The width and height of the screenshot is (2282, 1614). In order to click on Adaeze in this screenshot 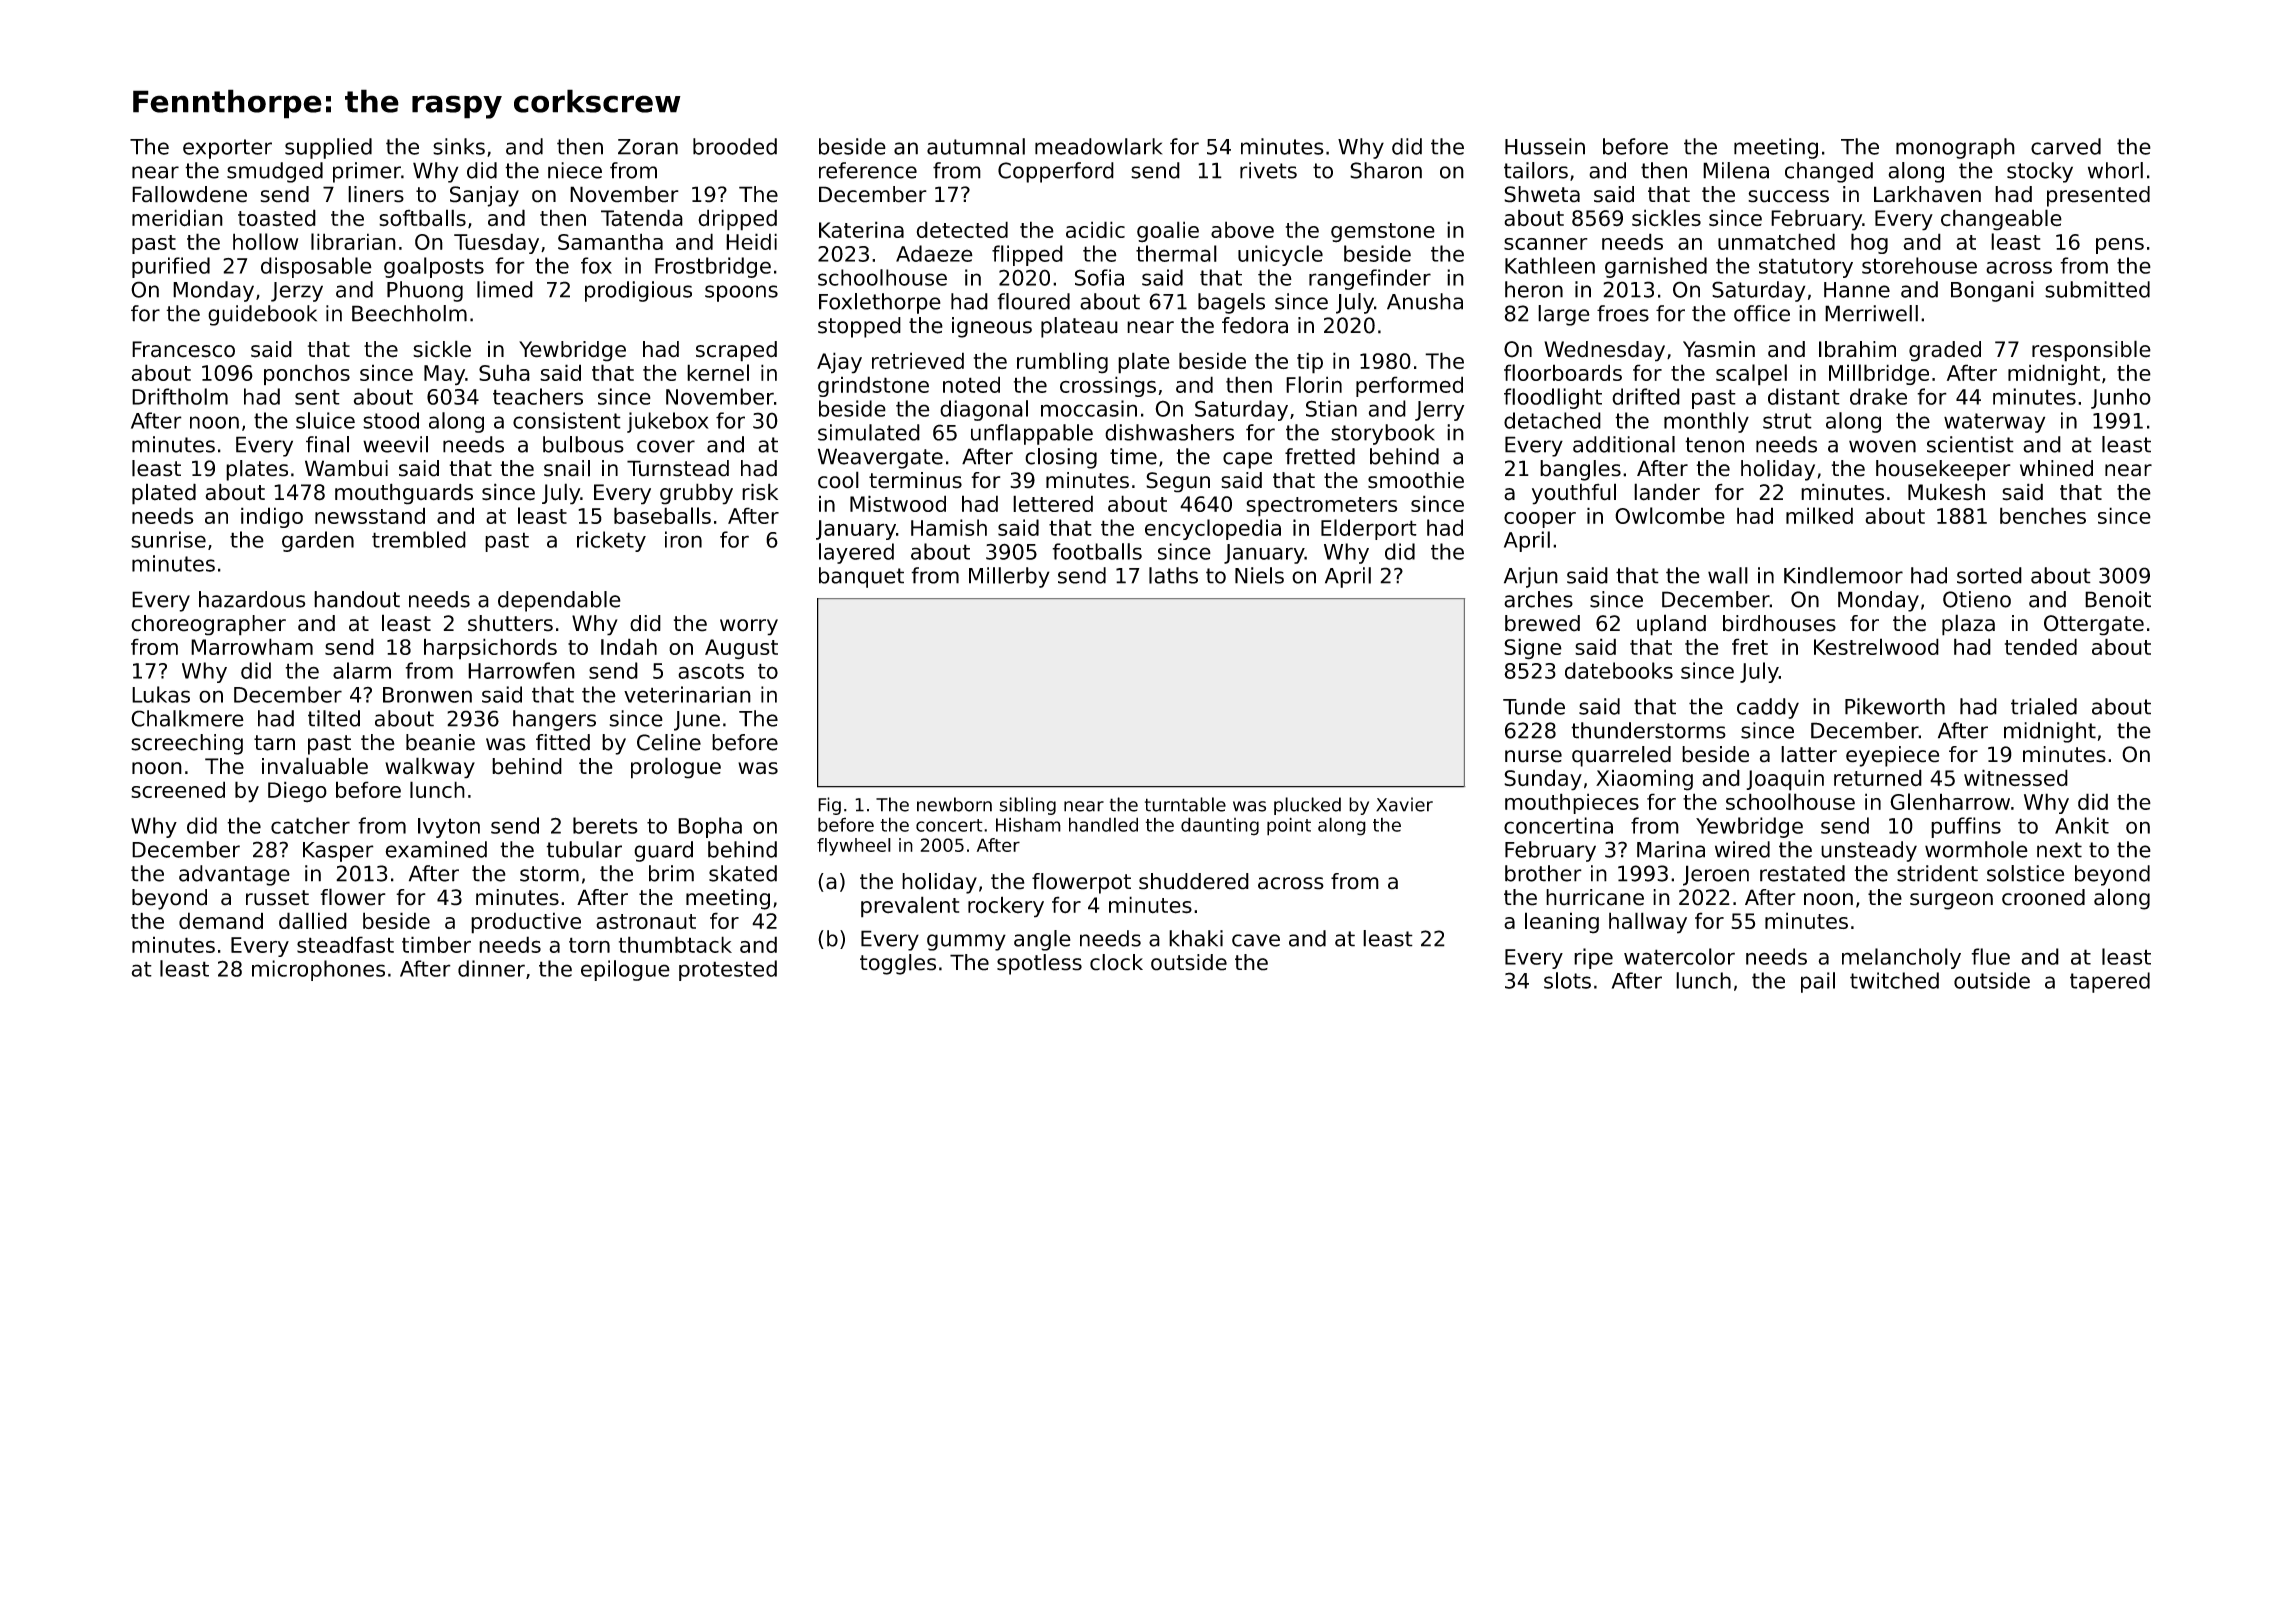, I will do `click(934, 253)`.
